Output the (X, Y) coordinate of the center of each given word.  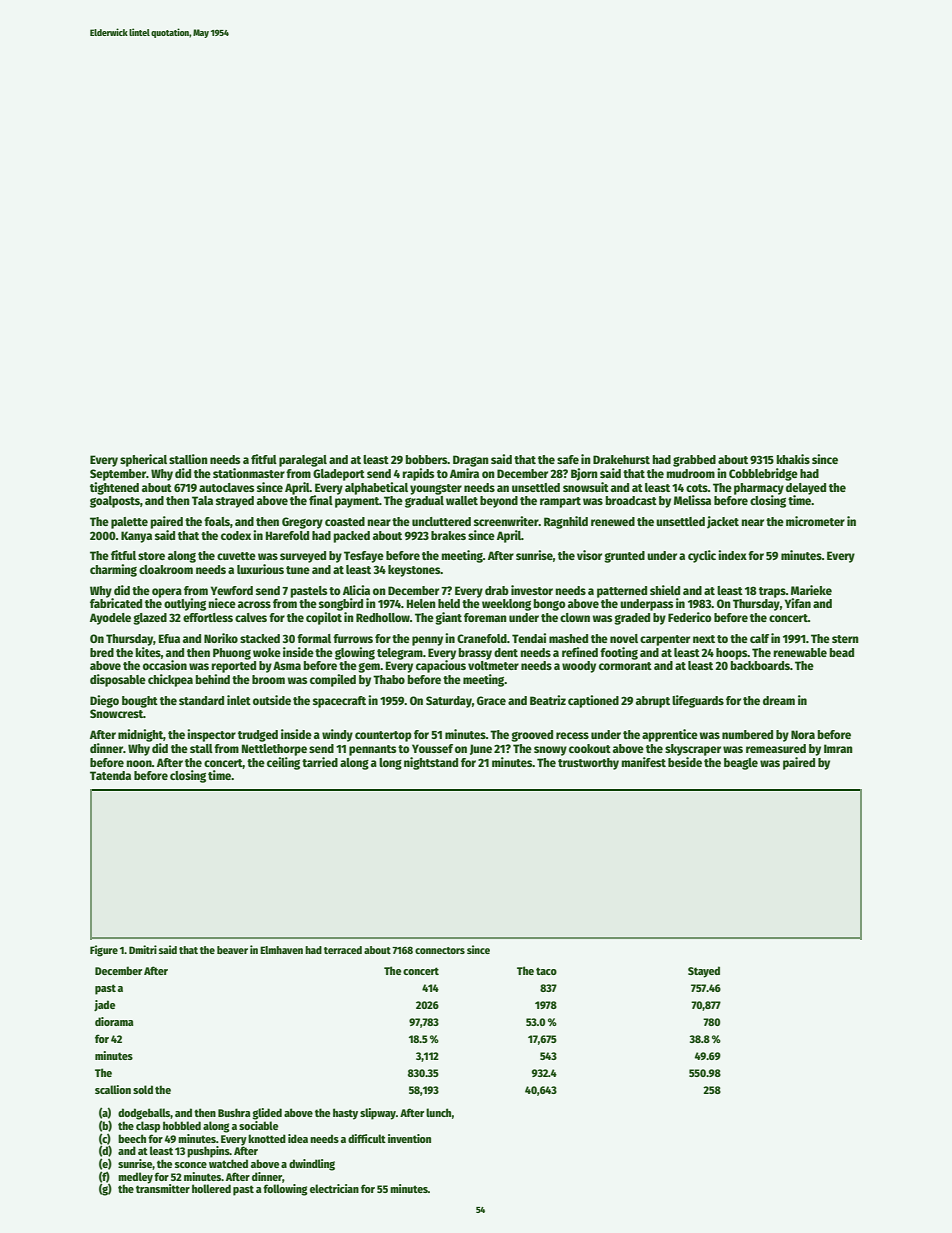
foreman (485, 617)
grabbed (694, 461)
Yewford (232, 590)
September (118, 475)
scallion (113, 1089)
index (732, 555)
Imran (838, 748)
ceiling (283, 763)
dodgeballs (144, 1114)
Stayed (704, 972)
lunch (439, 1112)
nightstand (431, 763)
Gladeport (339, 475)
